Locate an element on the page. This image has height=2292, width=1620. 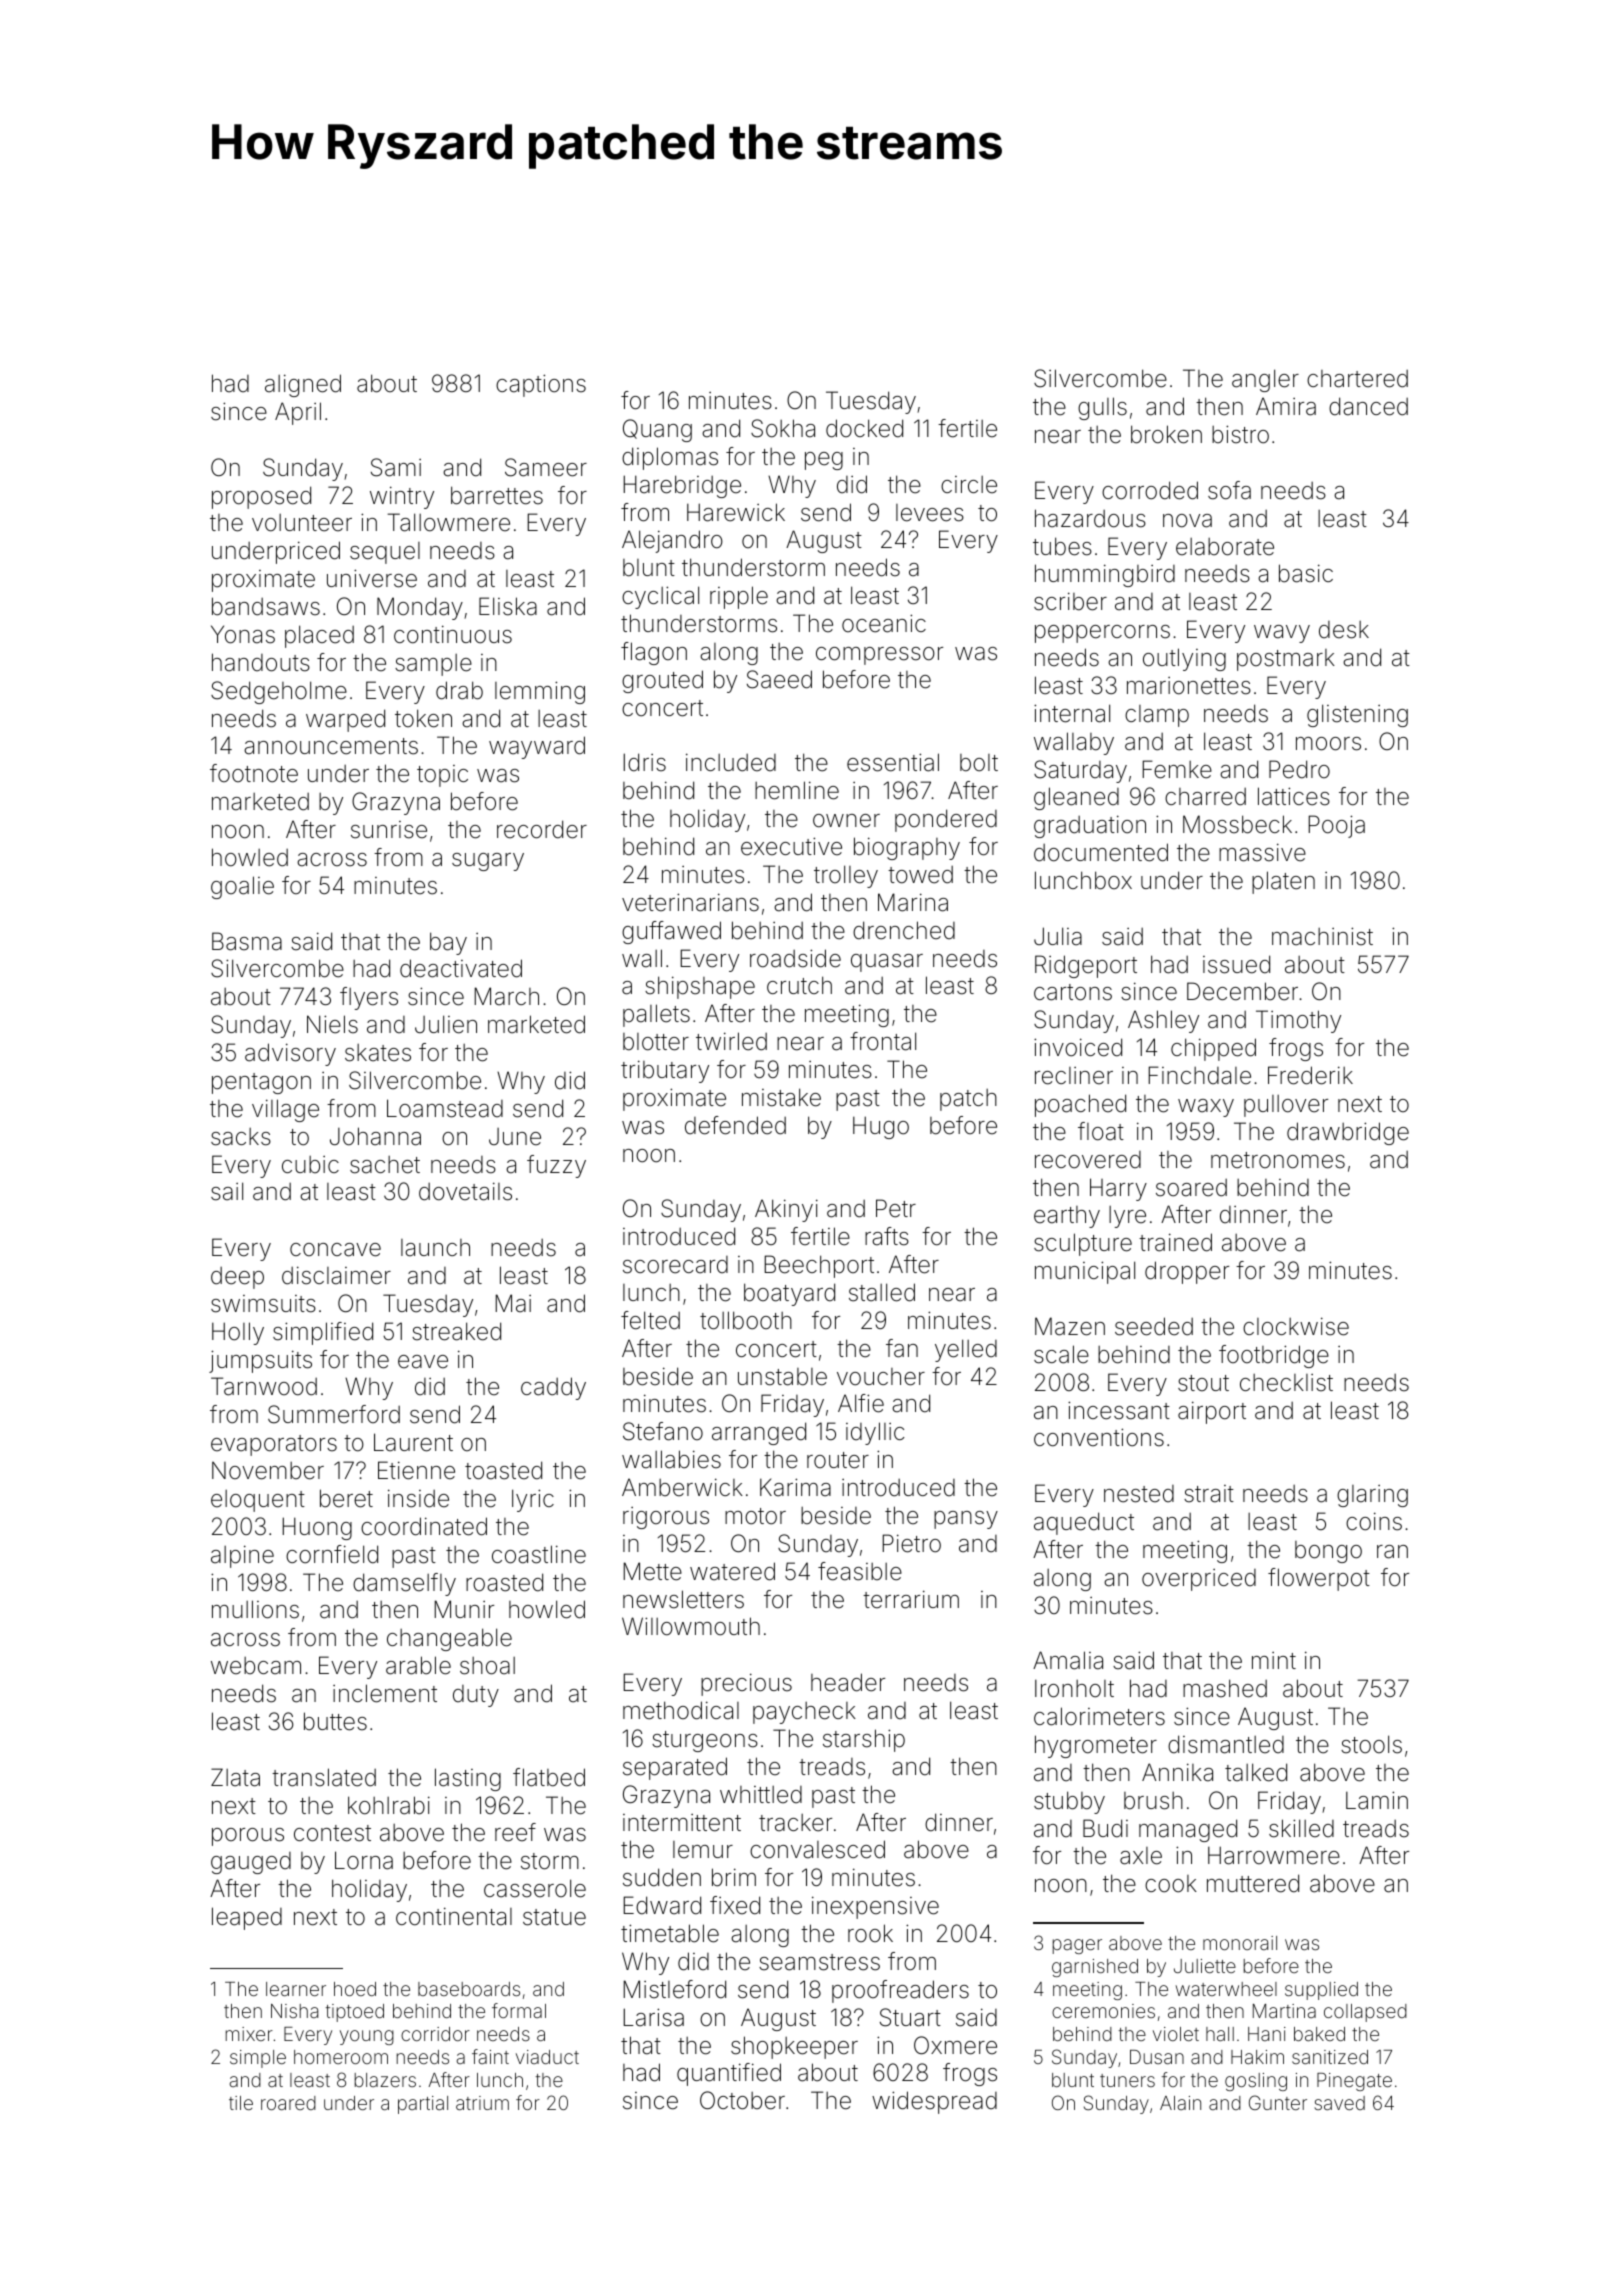
chartered is located at coordinates (1357, 379).
